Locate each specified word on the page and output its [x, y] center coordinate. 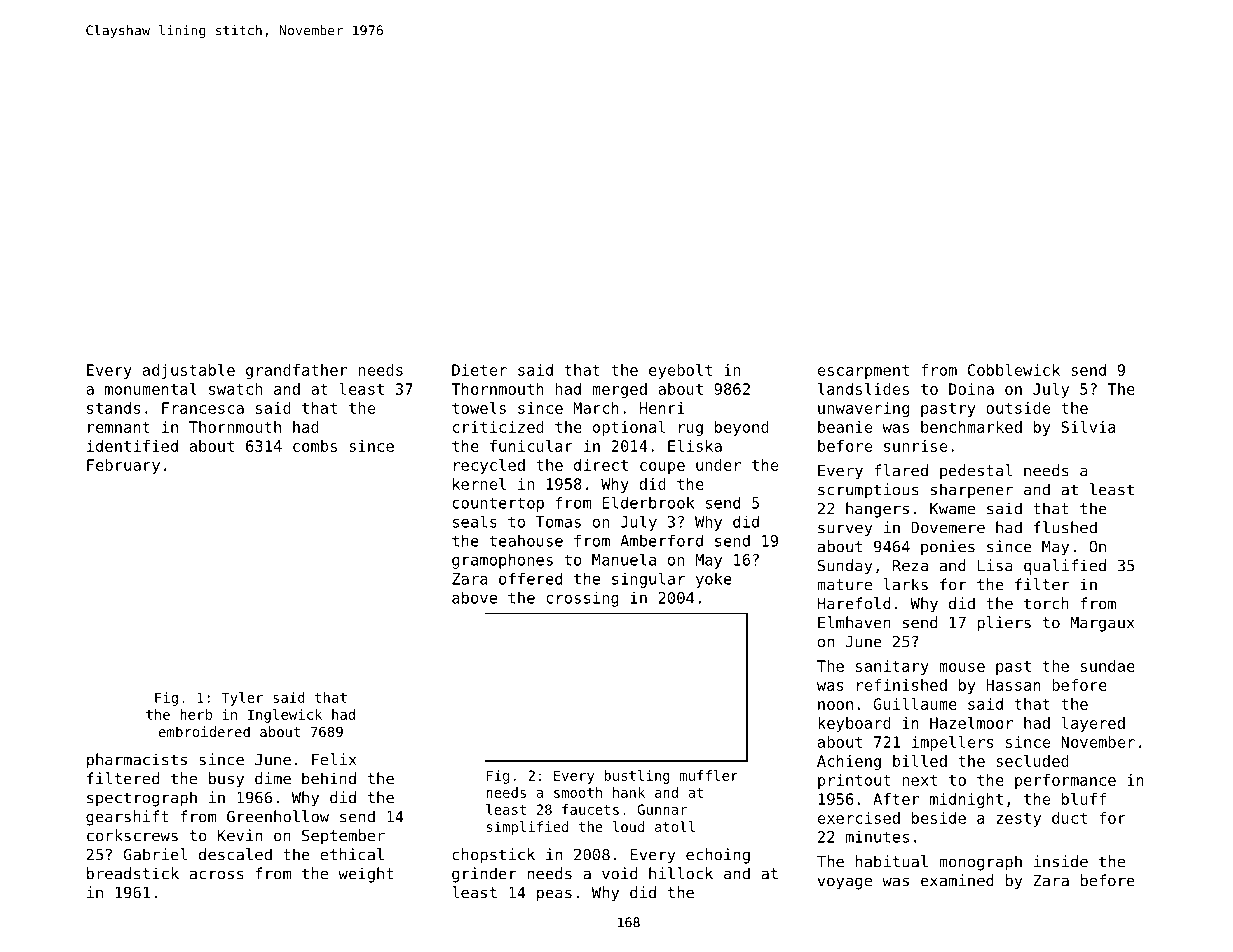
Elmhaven [854, 622]
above [474, 597]
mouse [962, 667]
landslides [863, 389]
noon [835, 705]
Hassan [1013, 685]
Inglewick [285, 716]
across [217, 875]
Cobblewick [1014, 370]
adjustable [189, 371]
